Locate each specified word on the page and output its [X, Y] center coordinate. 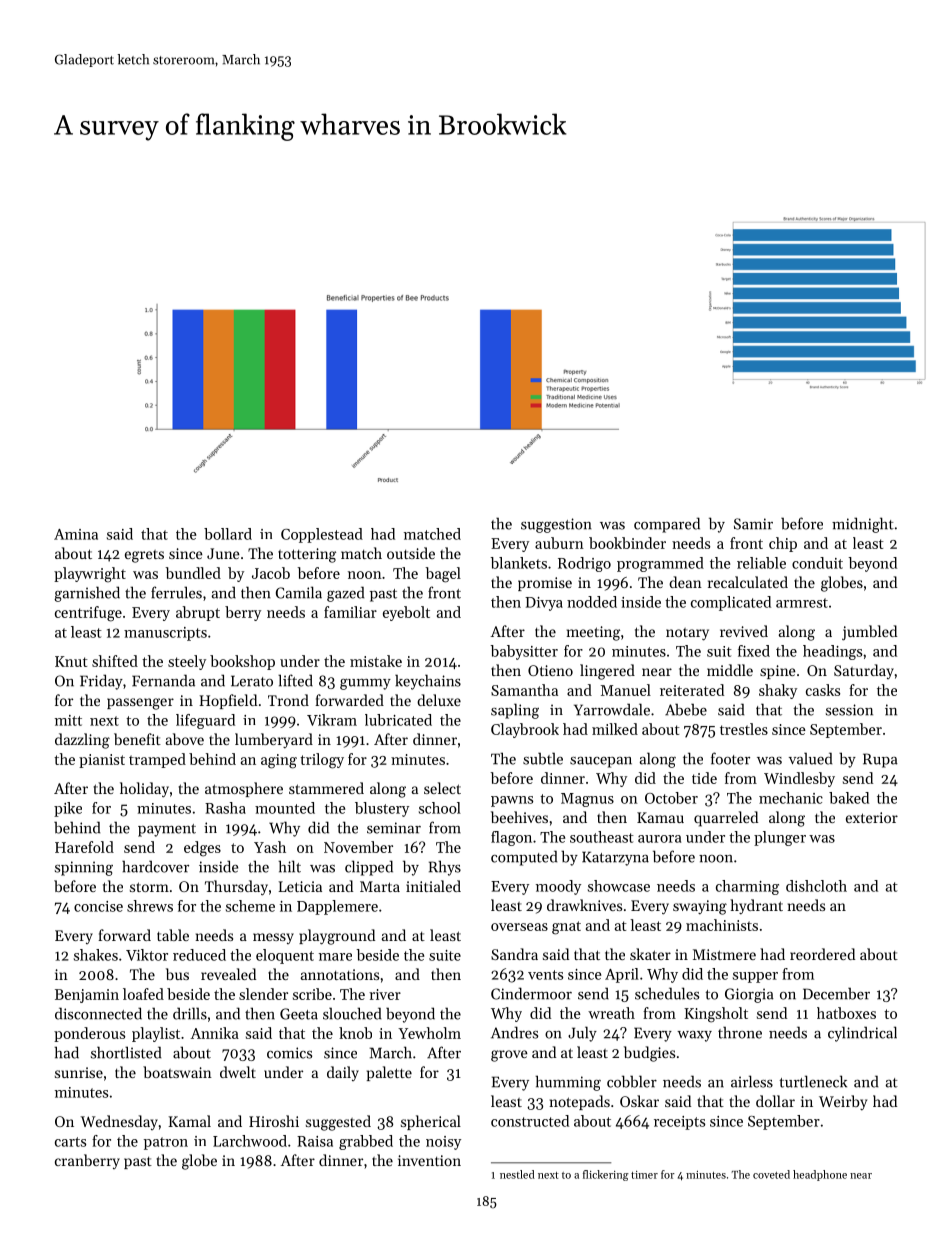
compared [667, 525]
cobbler [632, 1081]
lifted [295, 680]
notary [687, 634]
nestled [517, 1174]
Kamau [660, 817]
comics [289, 1053]
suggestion [556, 525]
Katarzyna [615, 858]
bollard [228, 534]
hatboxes [846, 1013]
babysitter [524, 652]
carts [70, 1142]
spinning [84, 868]
